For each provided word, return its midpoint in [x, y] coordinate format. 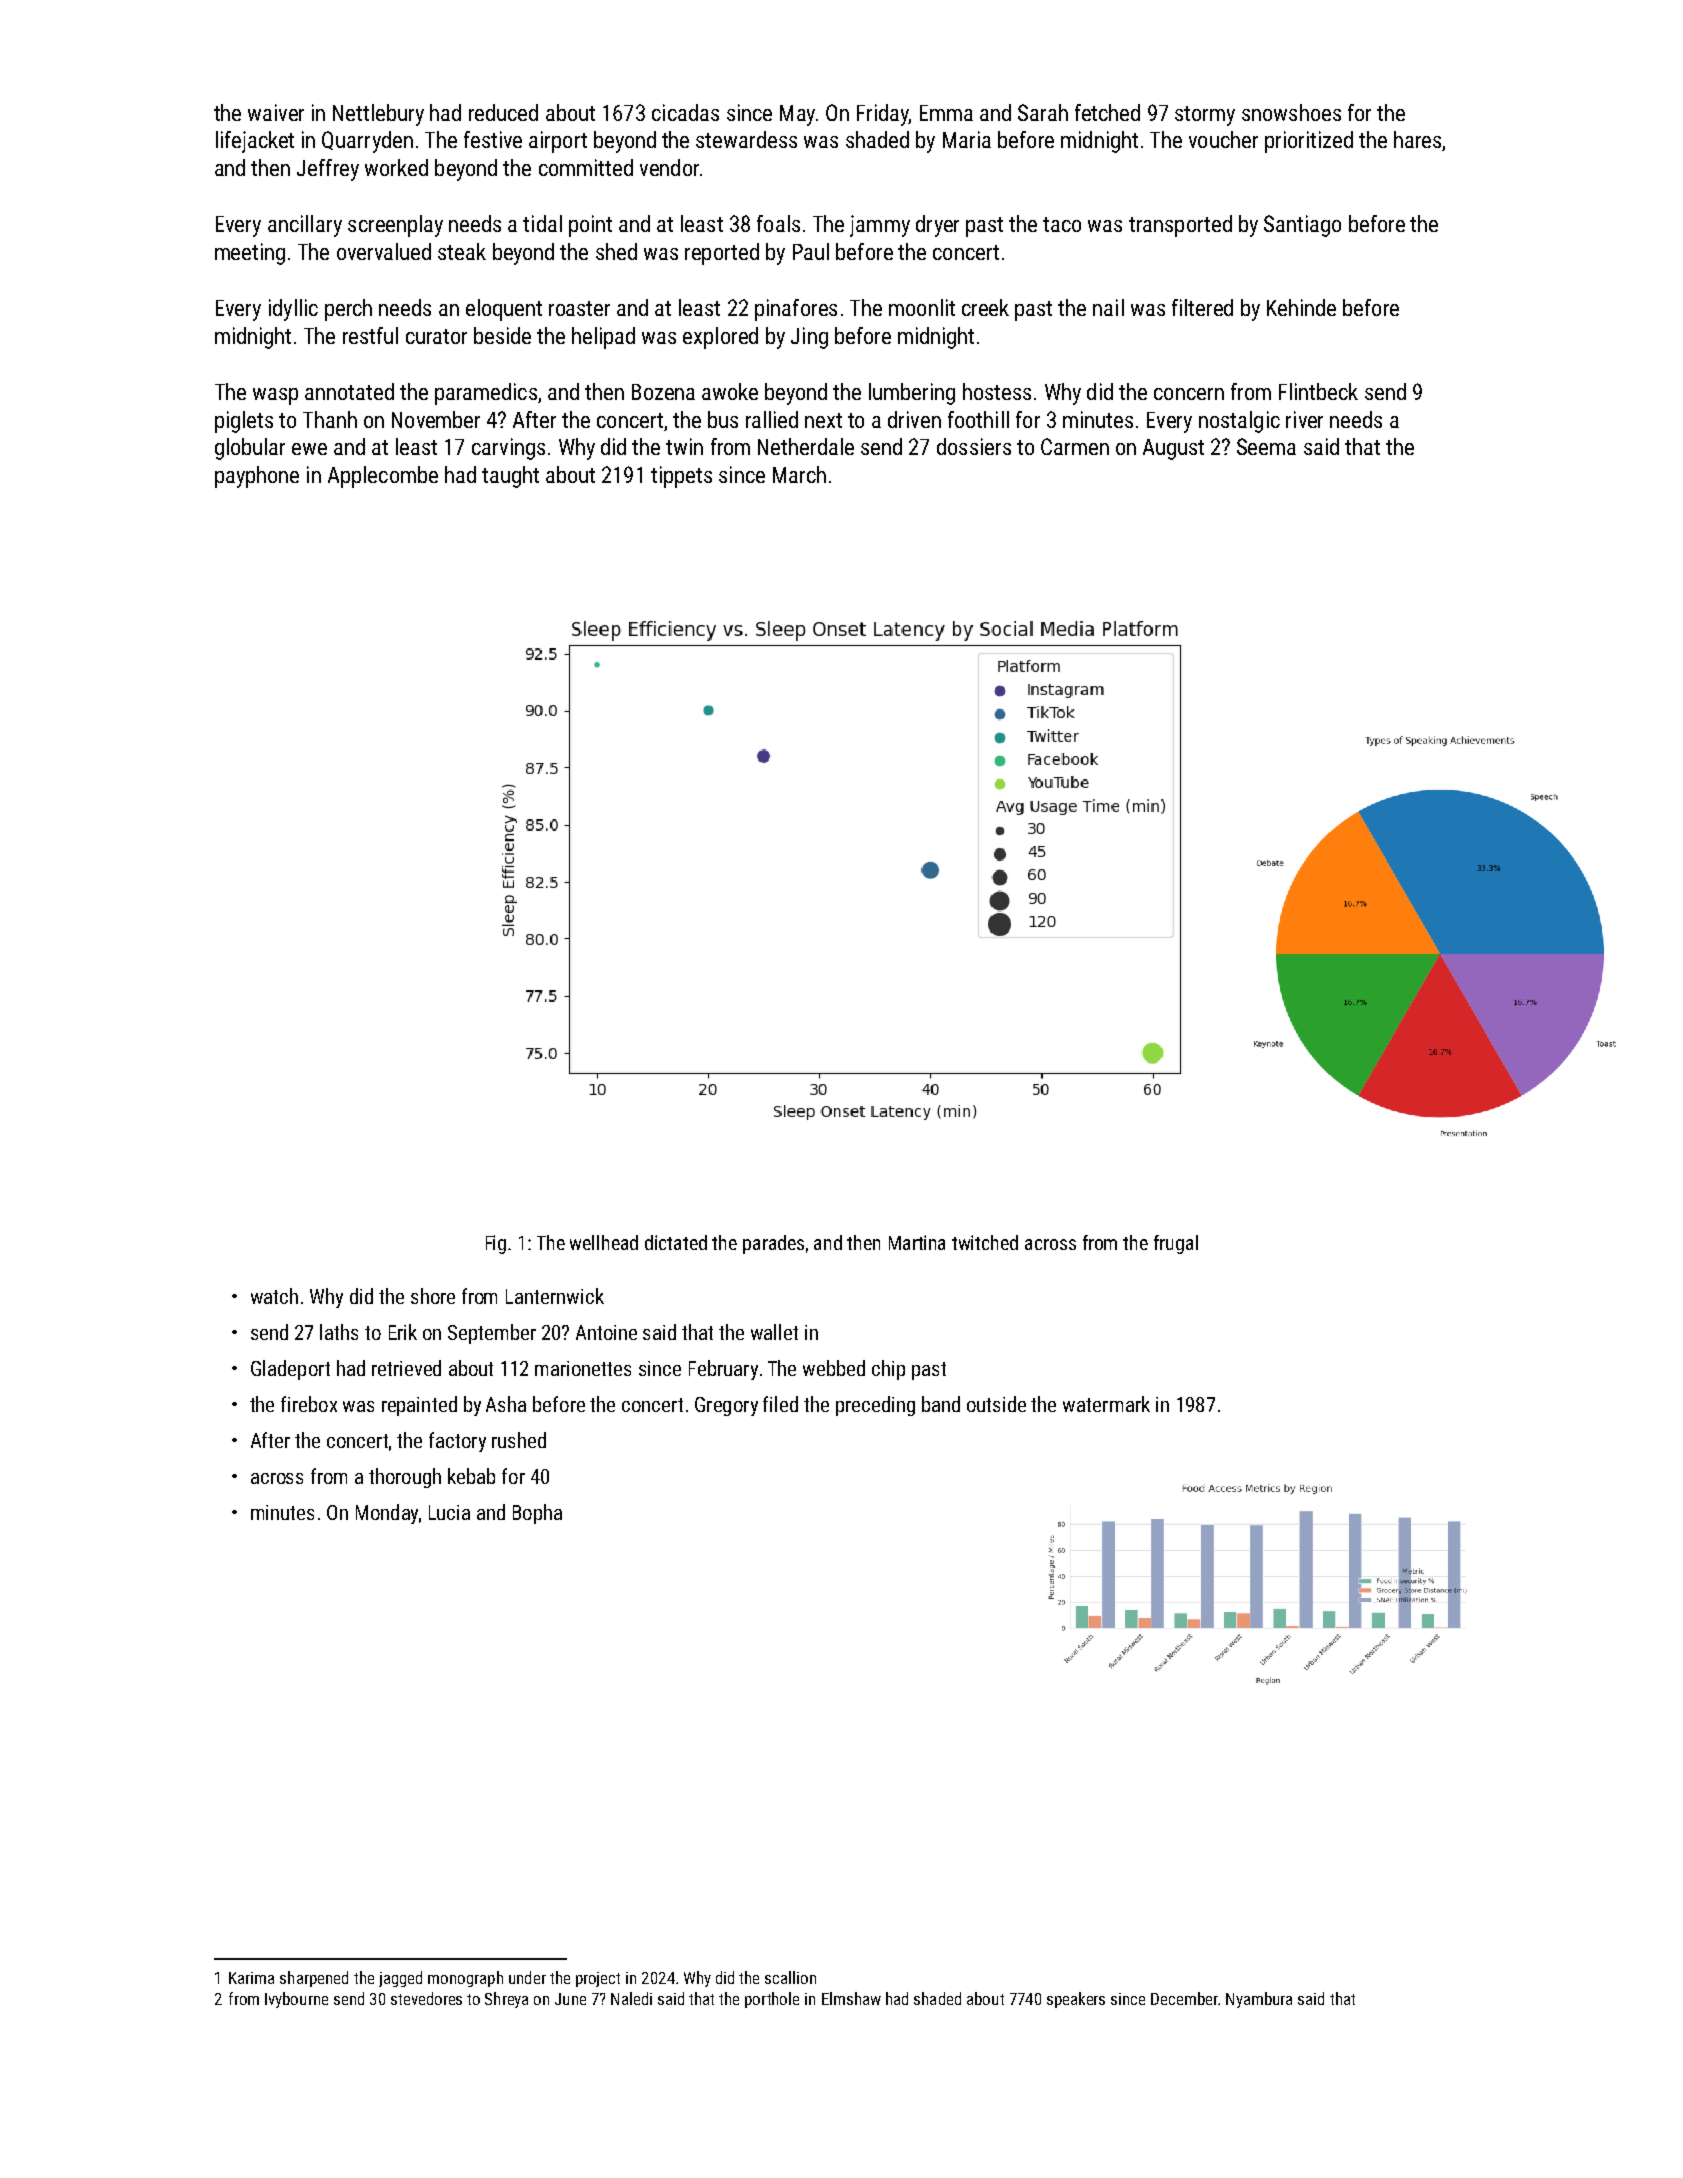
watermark [1106, 1404]
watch [274, 1296]
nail [1108, 307]
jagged [400, 1979]
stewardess [746, 139]
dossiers [974, 446]
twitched [985, 1242]
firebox [309, 1404]
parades [773, 1244]
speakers [1076, 2000]
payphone [257, 477]
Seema [1266, 446]
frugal [1176, 1244]
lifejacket [255, 142]
